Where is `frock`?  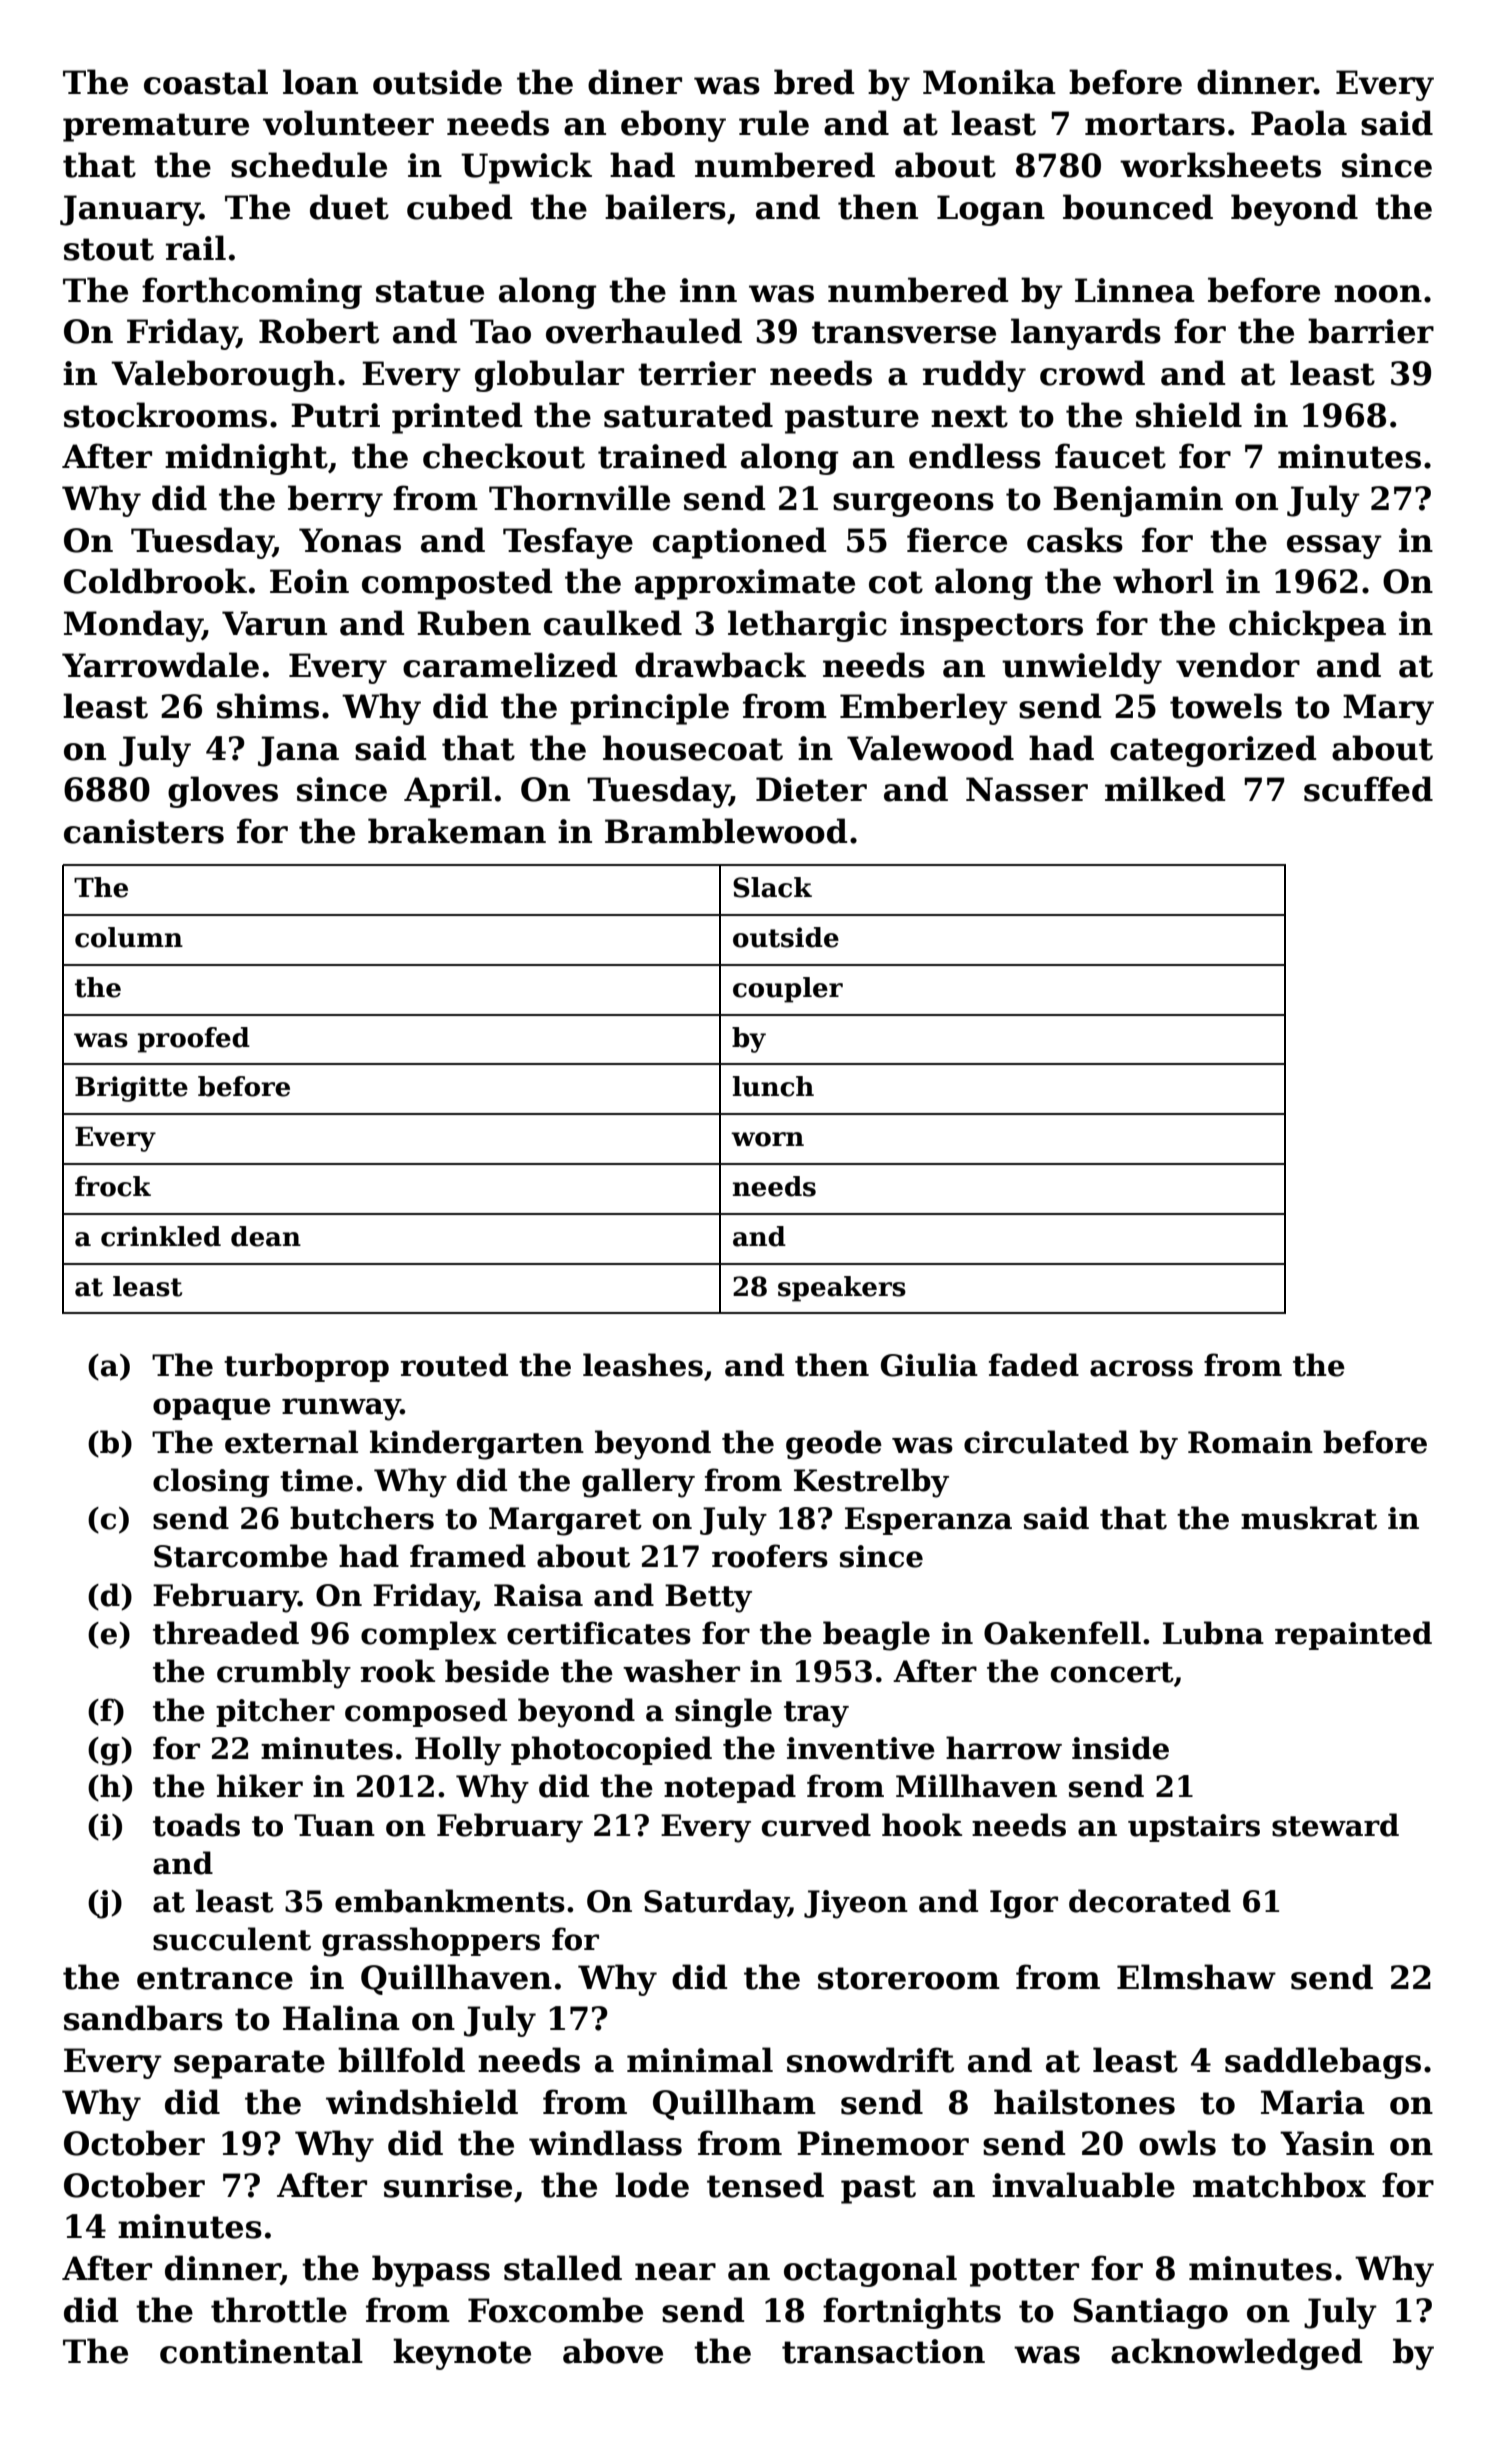 frock is located at coordinates (113, 1186).
